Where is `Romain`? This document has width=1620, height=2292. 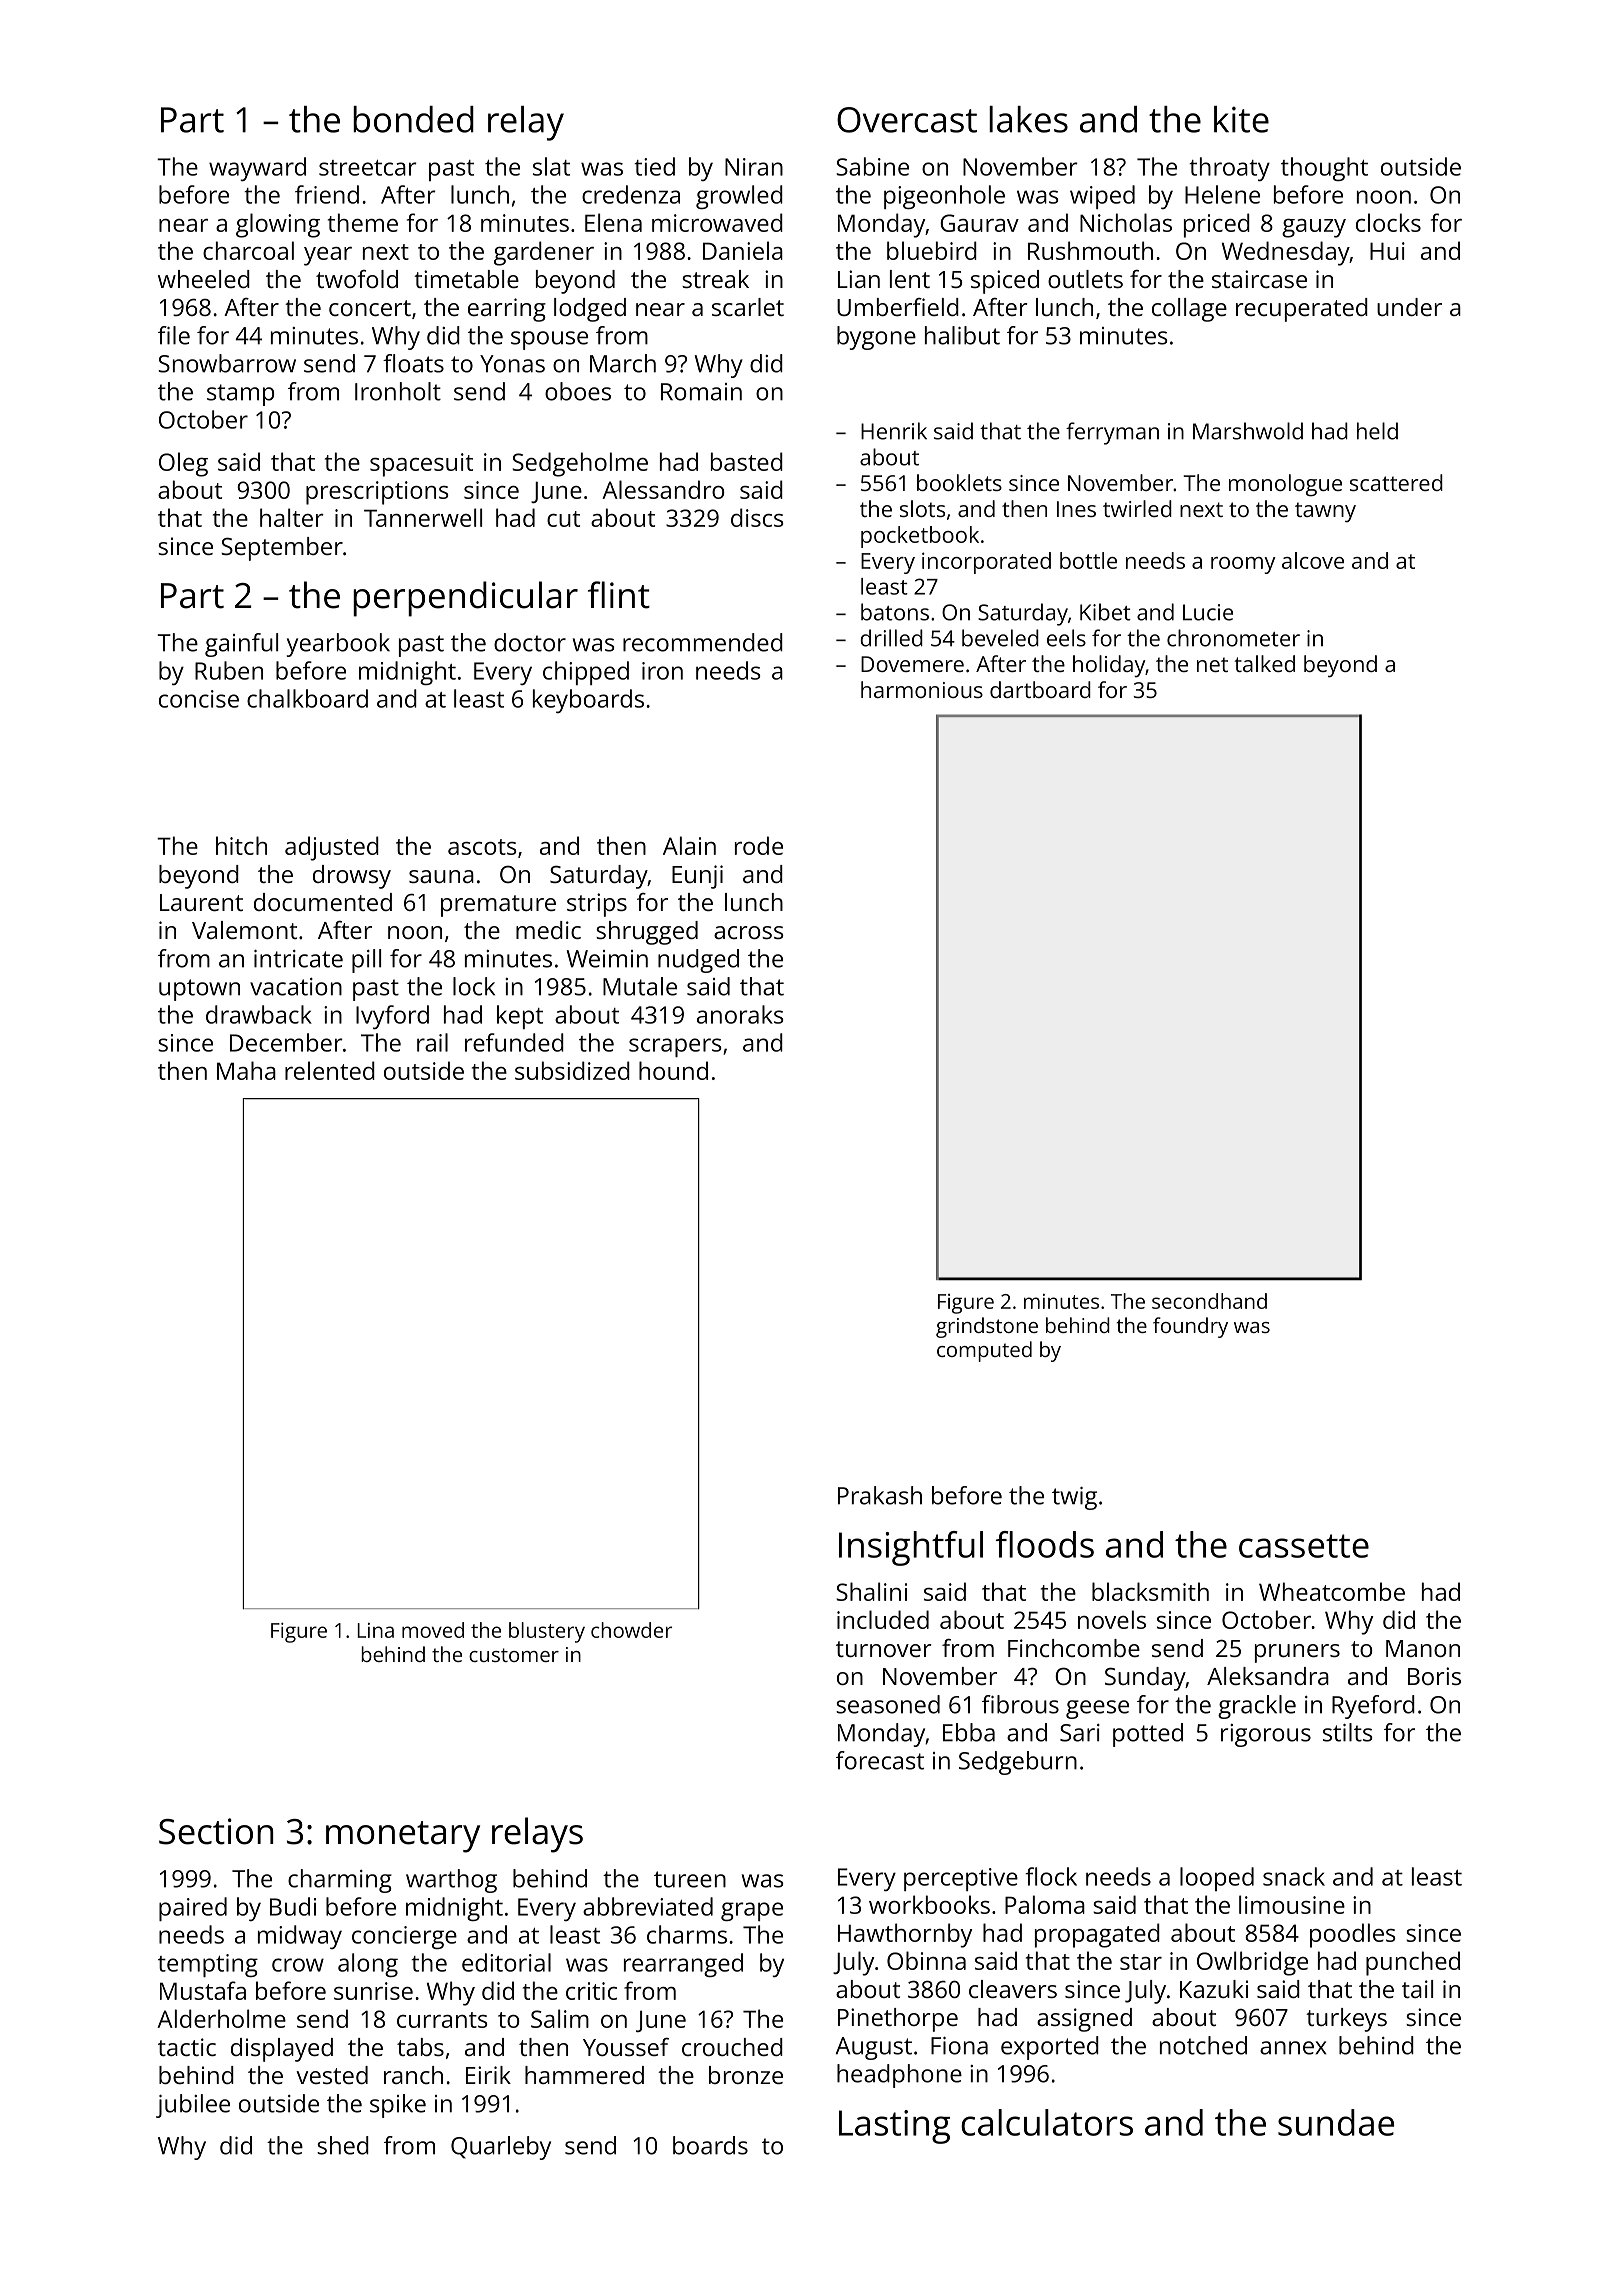
Romain is located at coordinates (701, 392).
